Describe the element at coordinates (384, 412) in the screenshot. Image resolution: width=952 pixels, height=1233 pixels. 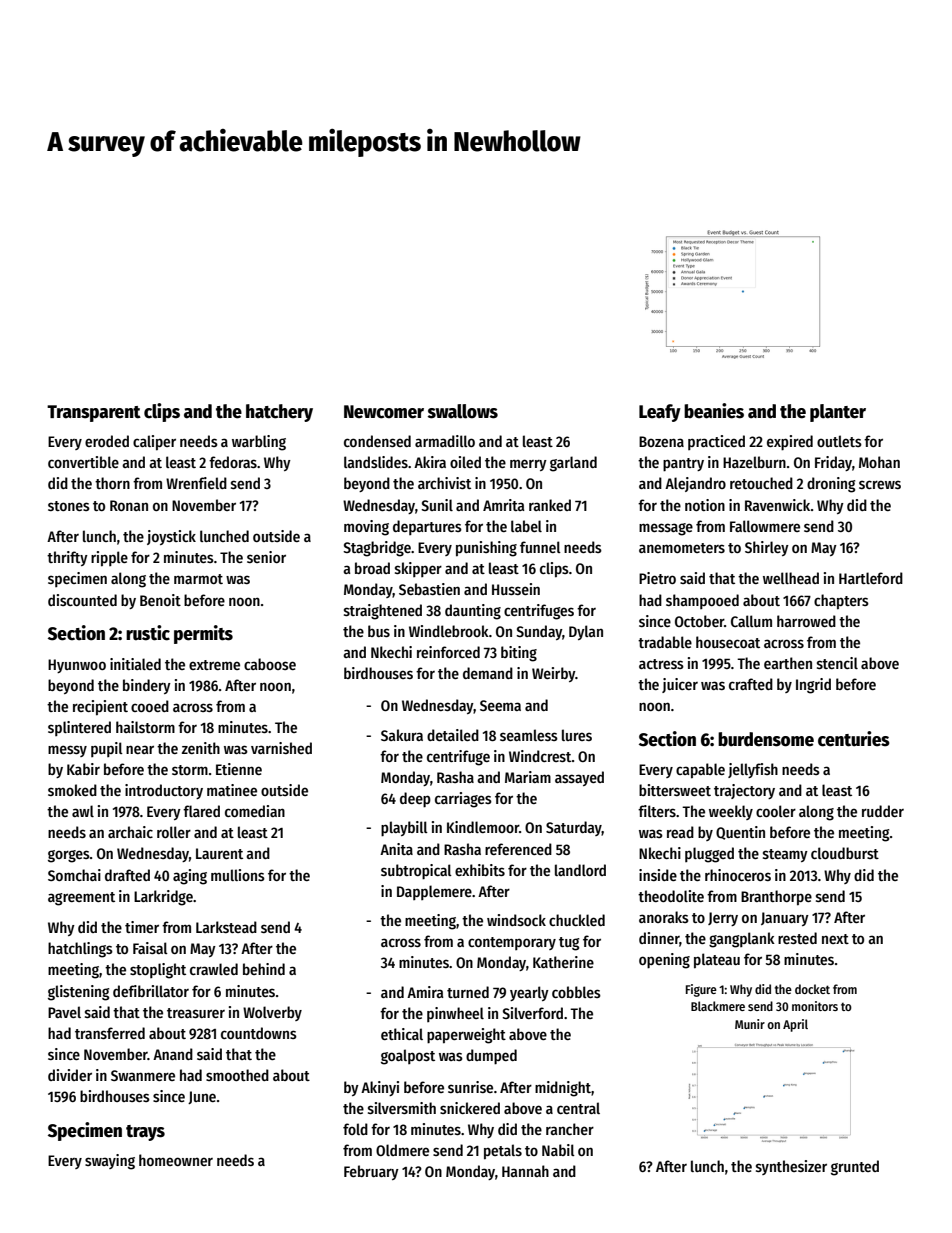
I see `Newcomer` at that location.
